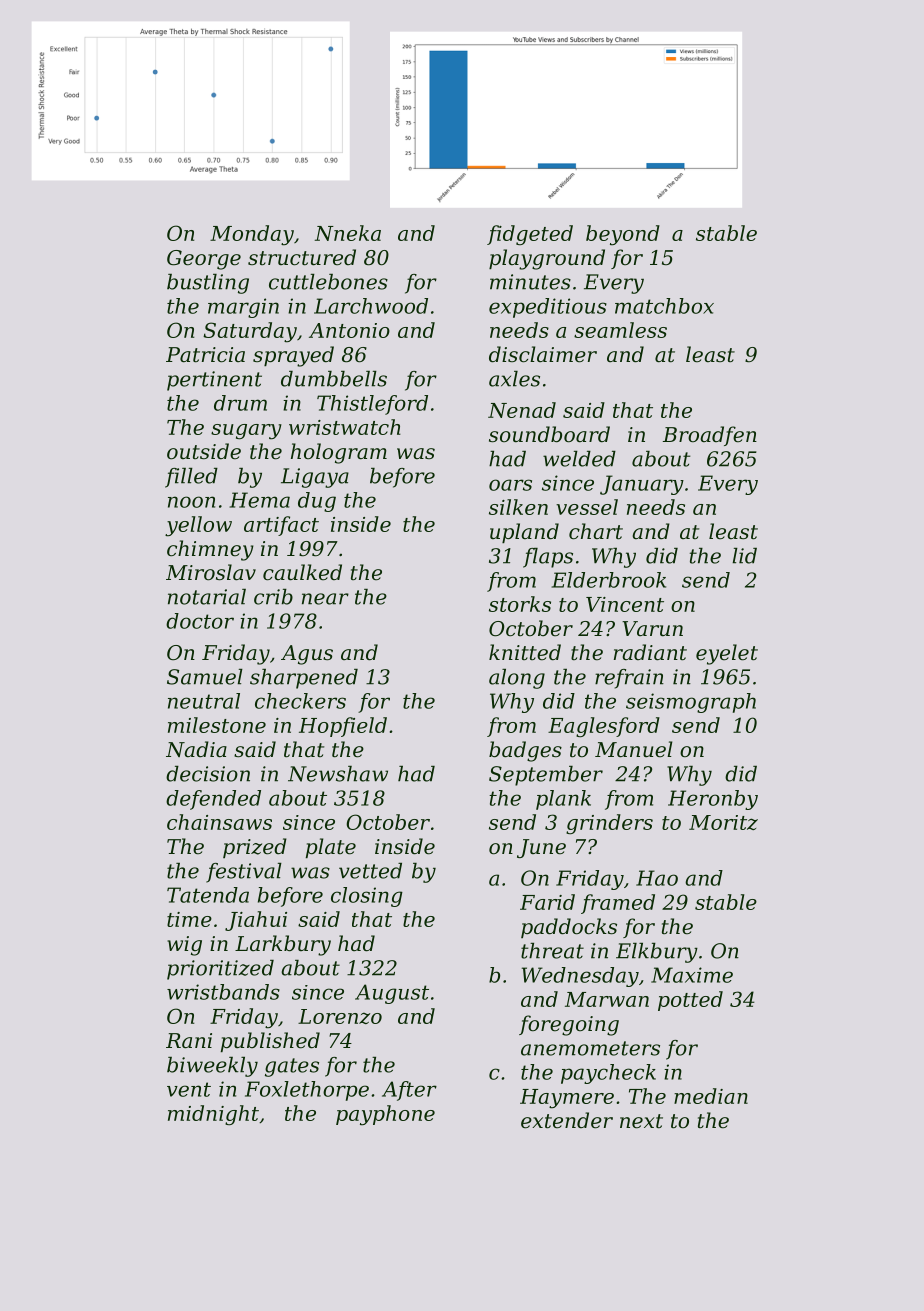  What do you see at coordinates (213, 1115) in the page?
I see `midnight` at bounding box center [213, 1115].
